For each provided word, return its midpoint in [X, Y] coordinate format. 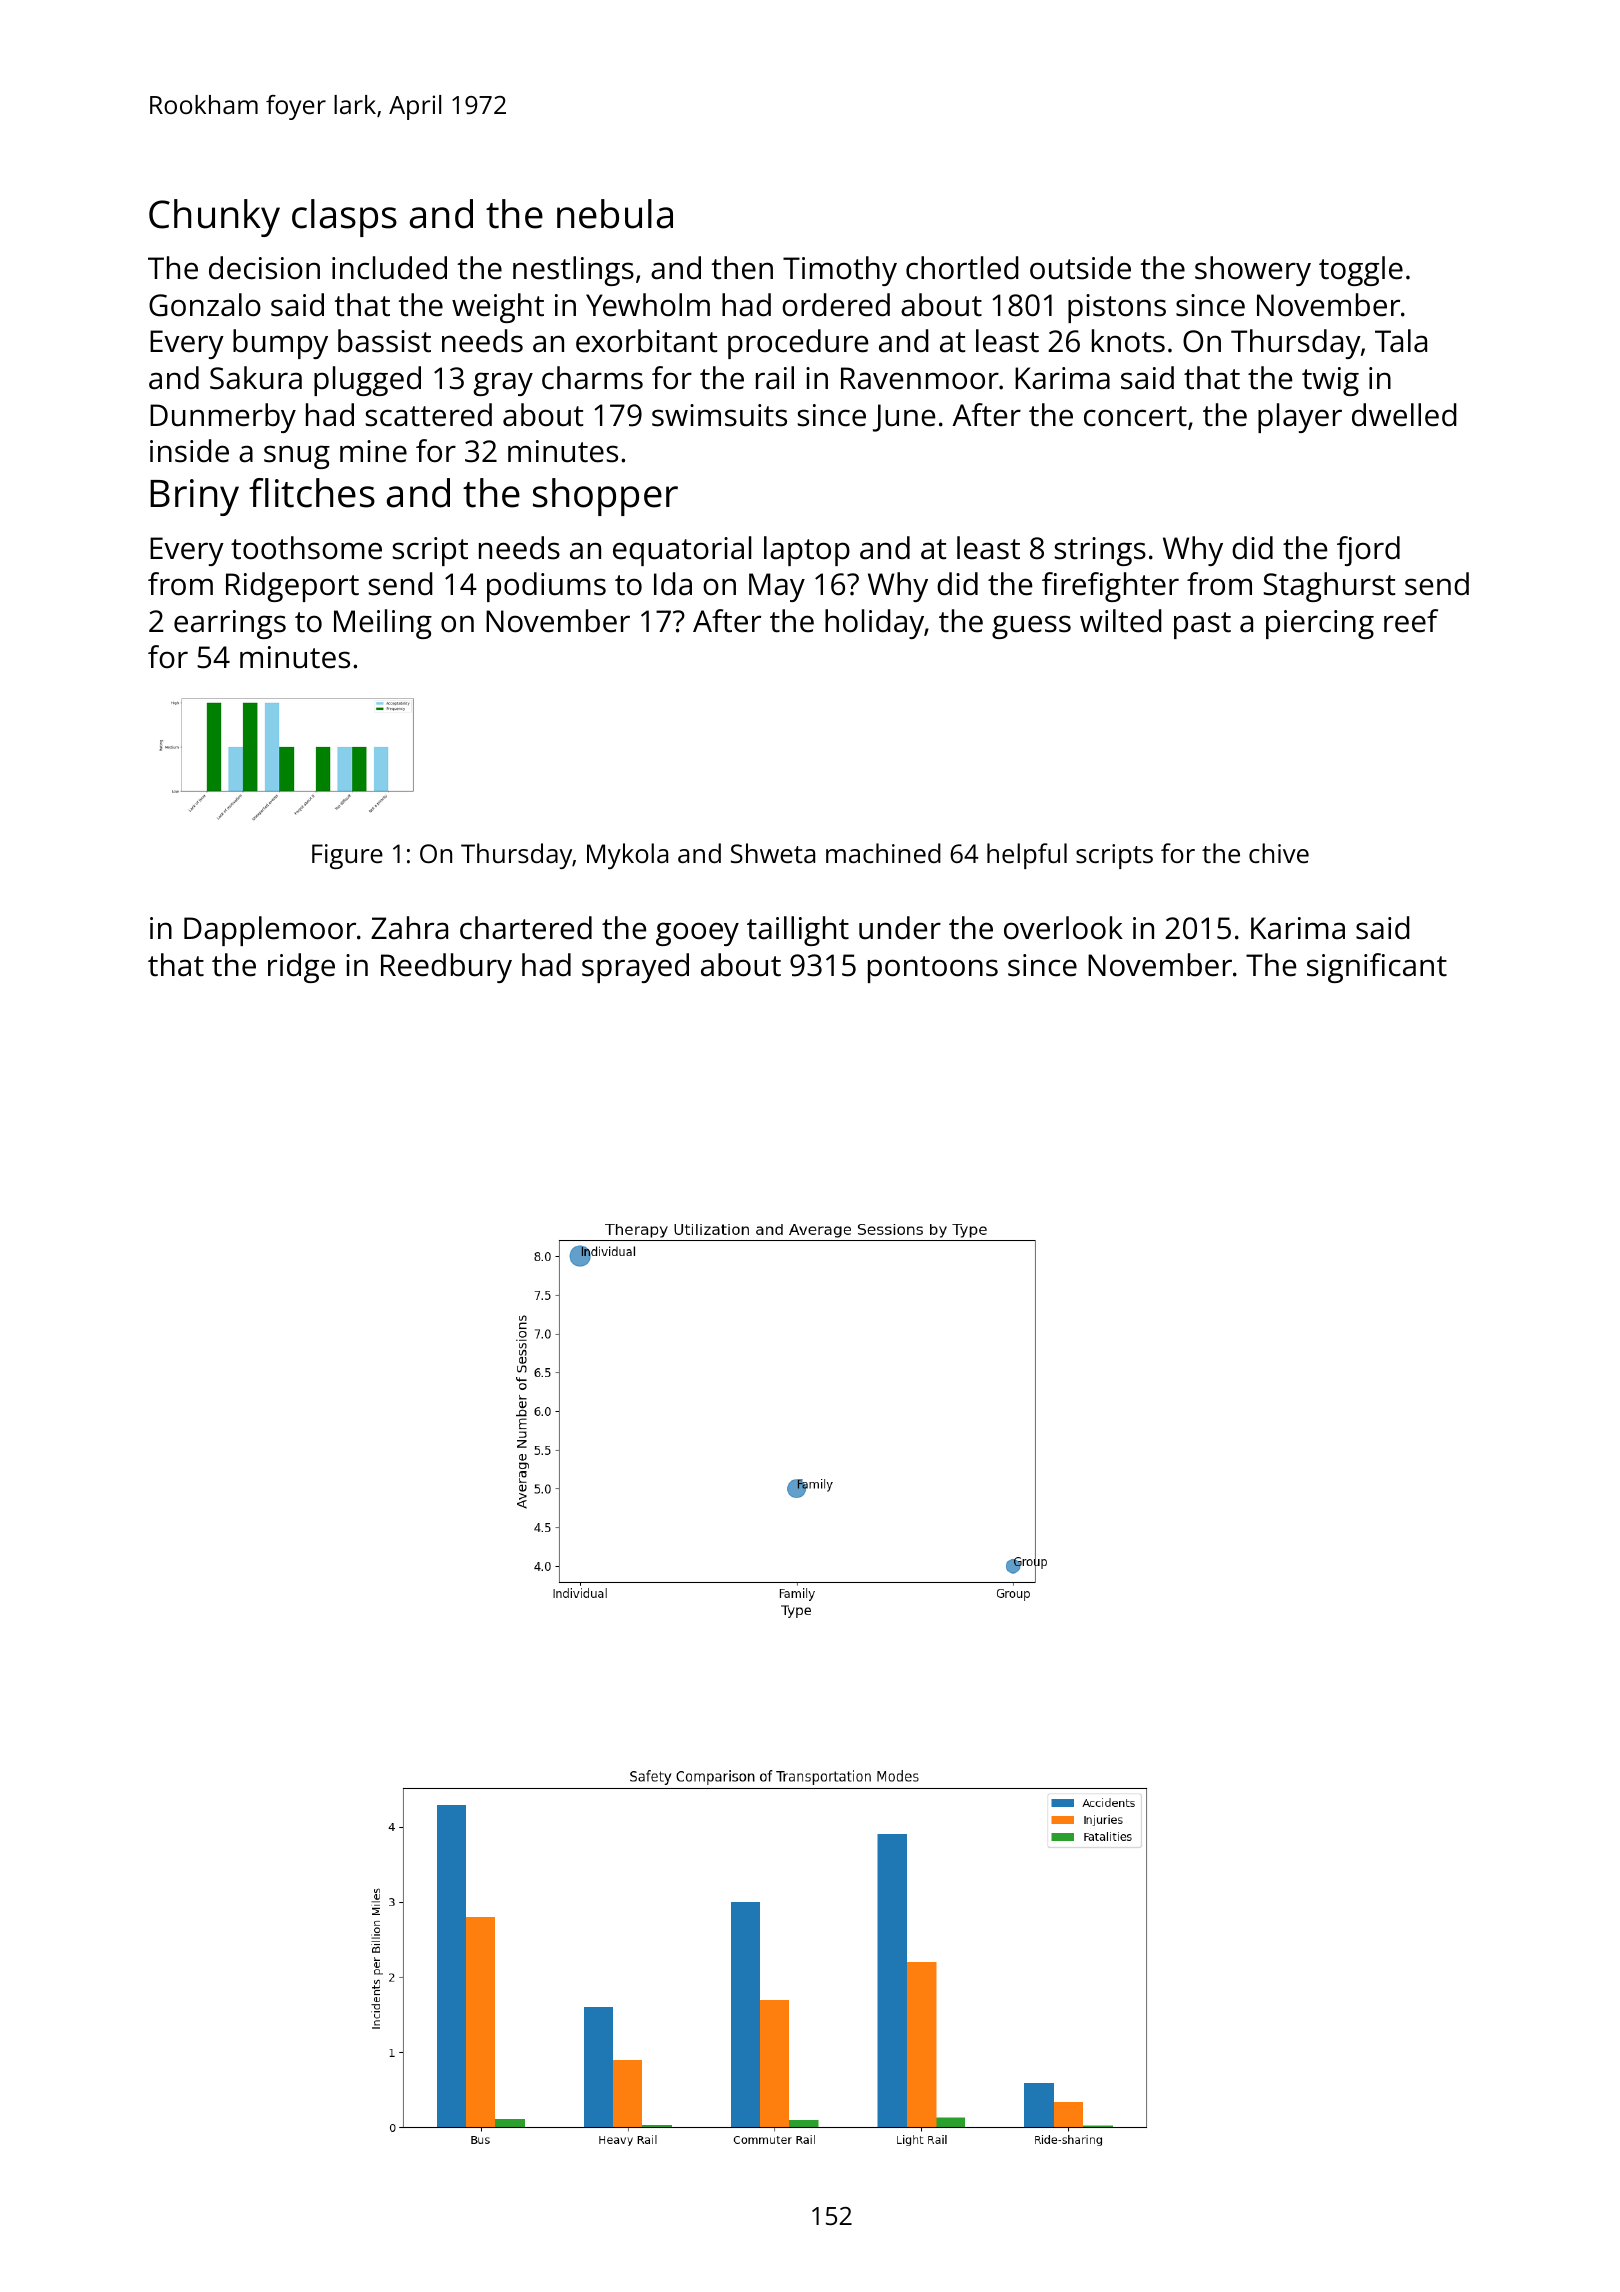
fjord [1368, 551]
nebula [615, 214]
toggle [1361, 271]
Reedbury [446, 968]
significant [1377, 968]
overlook [1063, 928]
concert [1135, 416]
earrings [230, 624]
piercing [1320, 624]
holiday [874, 624]
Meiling [383, 624]
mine [373, 451]
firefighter [1110, 587]
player [1300, 418]
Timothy [840, 271]
